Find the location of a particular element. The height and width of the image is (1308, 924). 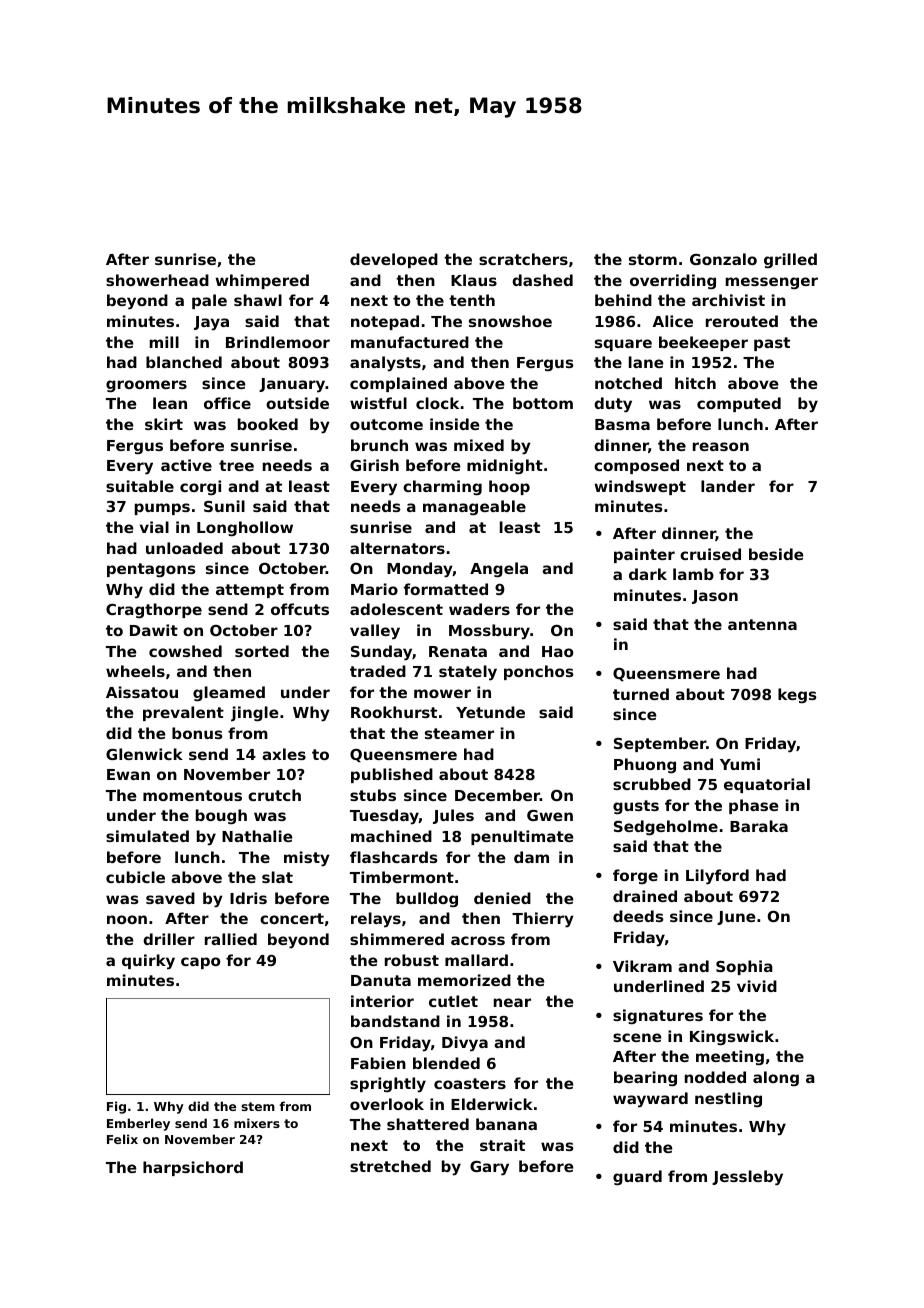

suitable is located at coordinates (140, 486).
